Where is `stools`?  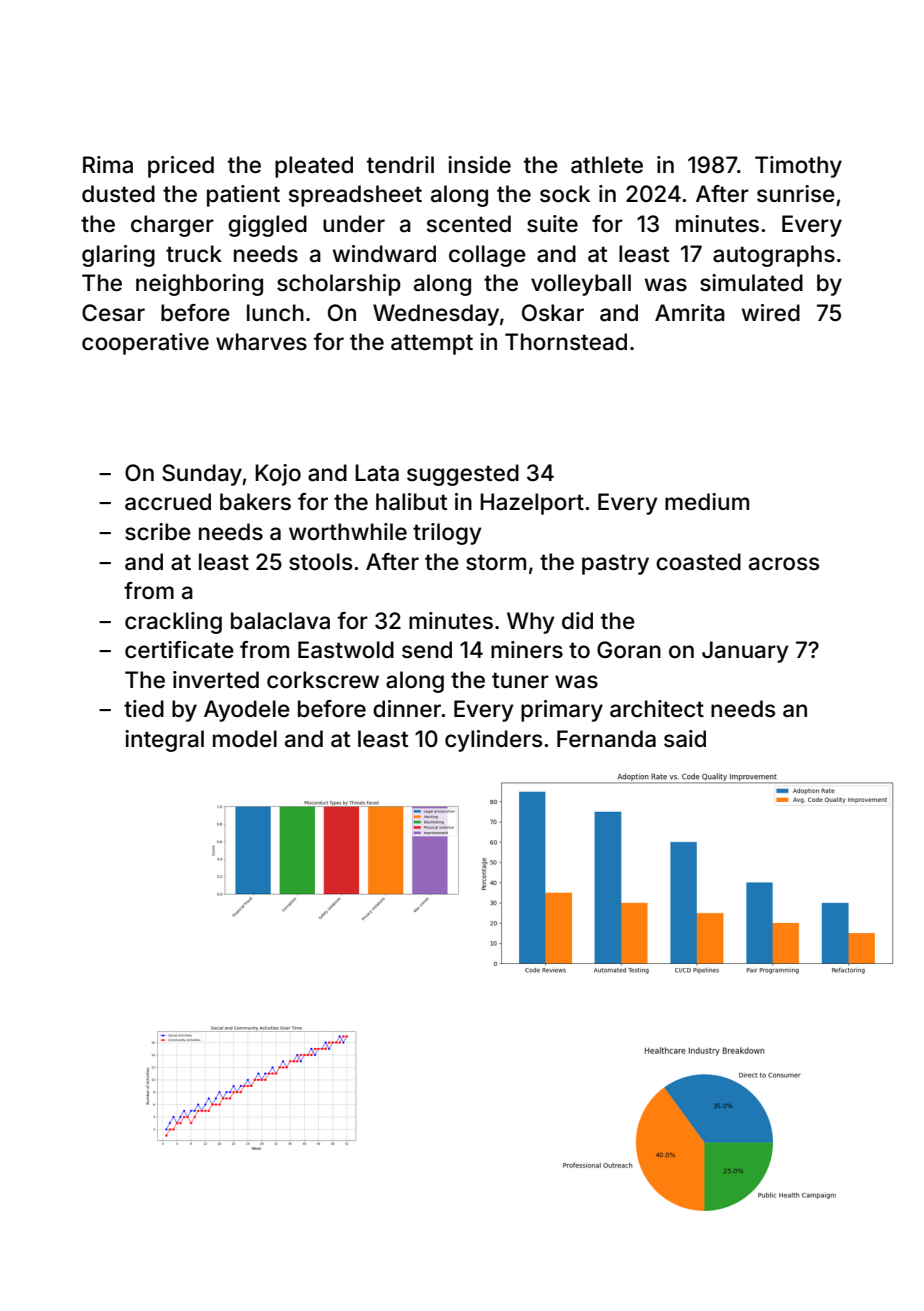
stools is located at coordinates (320, 562).
